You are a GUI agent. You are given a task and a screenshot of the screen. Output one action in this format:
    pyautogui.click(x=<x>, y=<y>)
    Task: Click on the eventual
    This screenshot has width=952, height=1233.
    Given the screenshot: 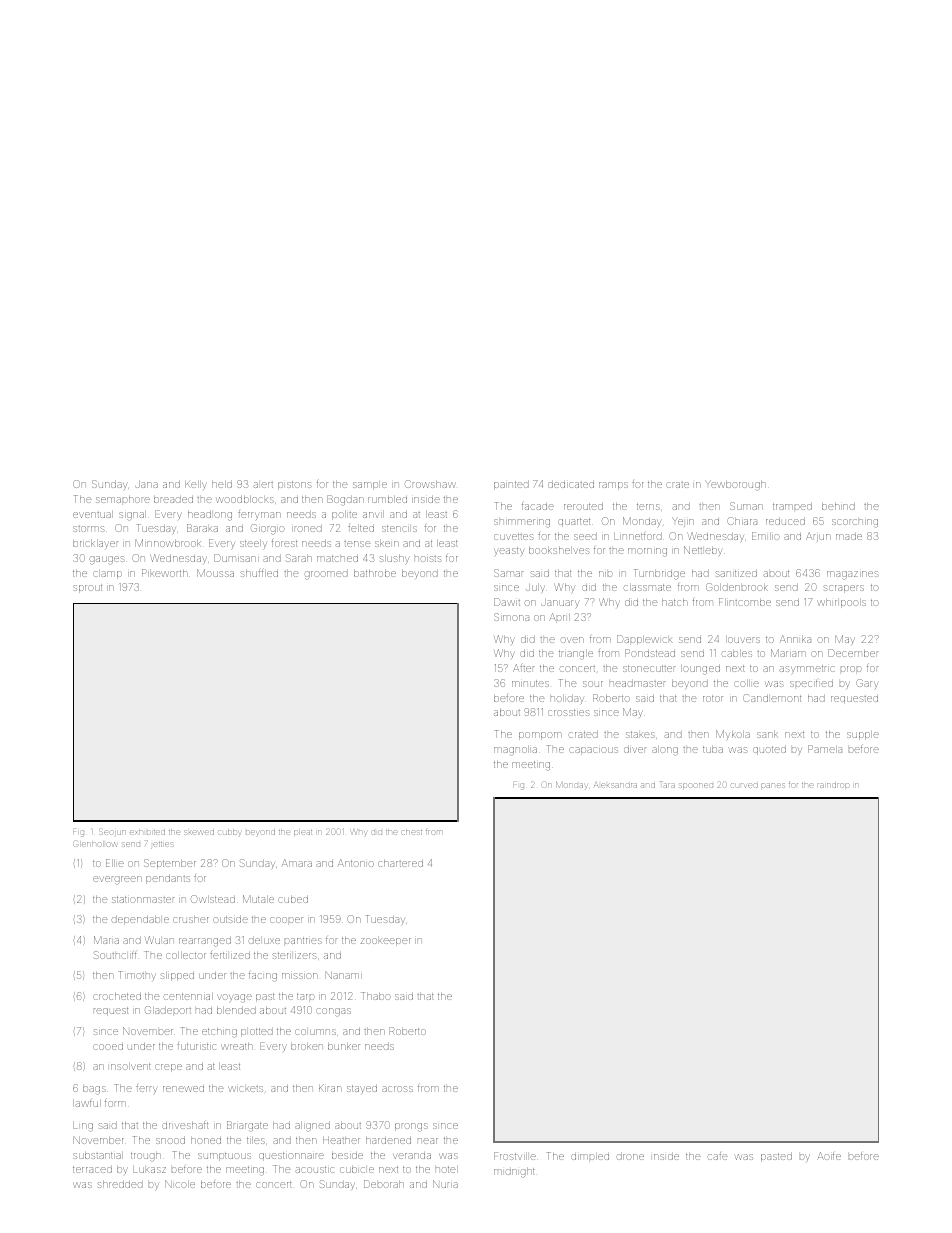 What is the action you would take?
    pyautogui.click(x=93, y=514)
